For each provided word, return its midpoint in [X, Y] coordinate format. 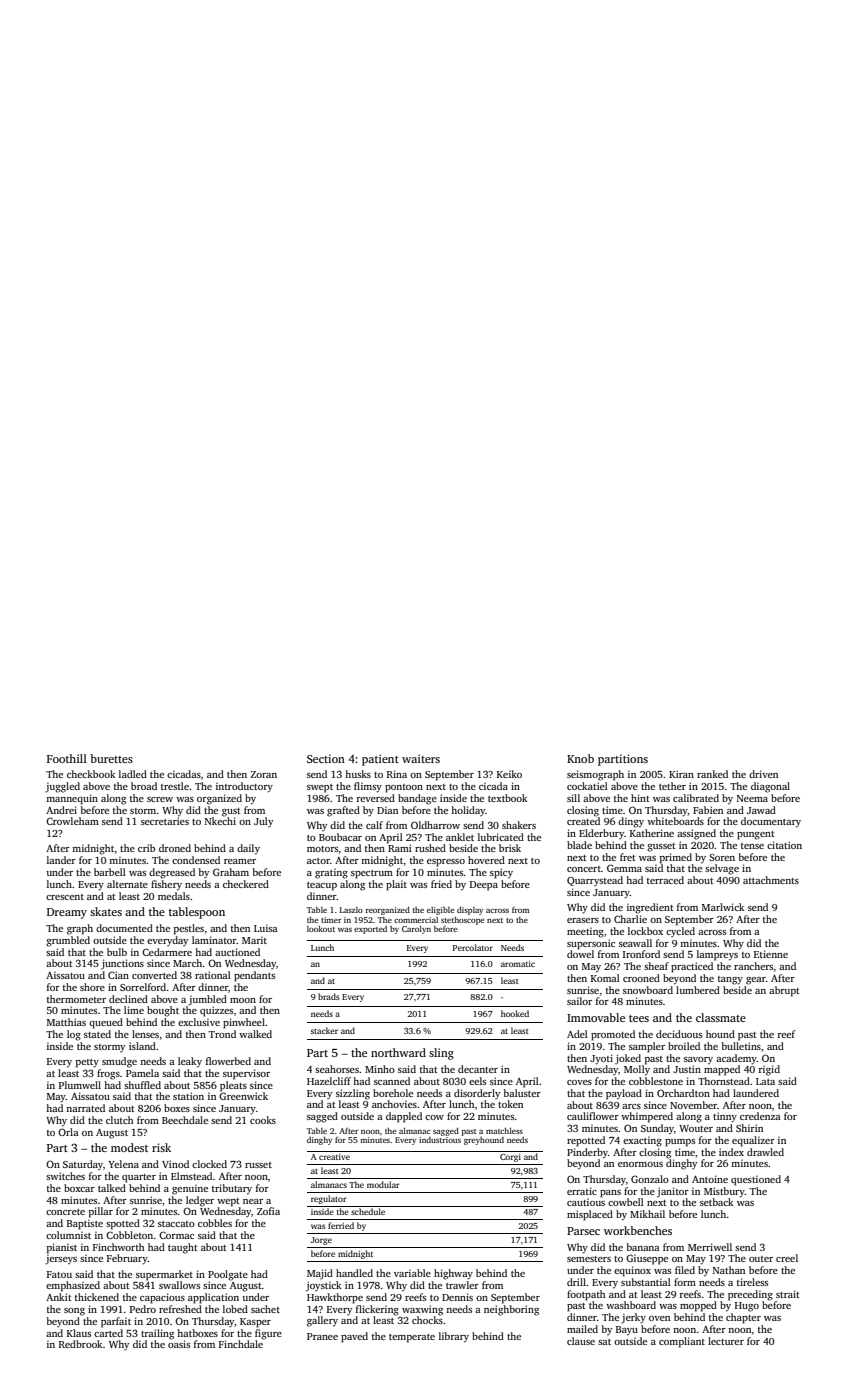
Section [326, 758]
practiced [692, 967]
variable [412, 1273]
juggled [62, 787]
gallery [322, 1321]
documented [124, 928]
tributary [232, 1189]
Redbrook [81, 1344]
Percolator [473, 947]
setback [717, 1202]
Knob [580, 758]
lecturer [726, 1341]
